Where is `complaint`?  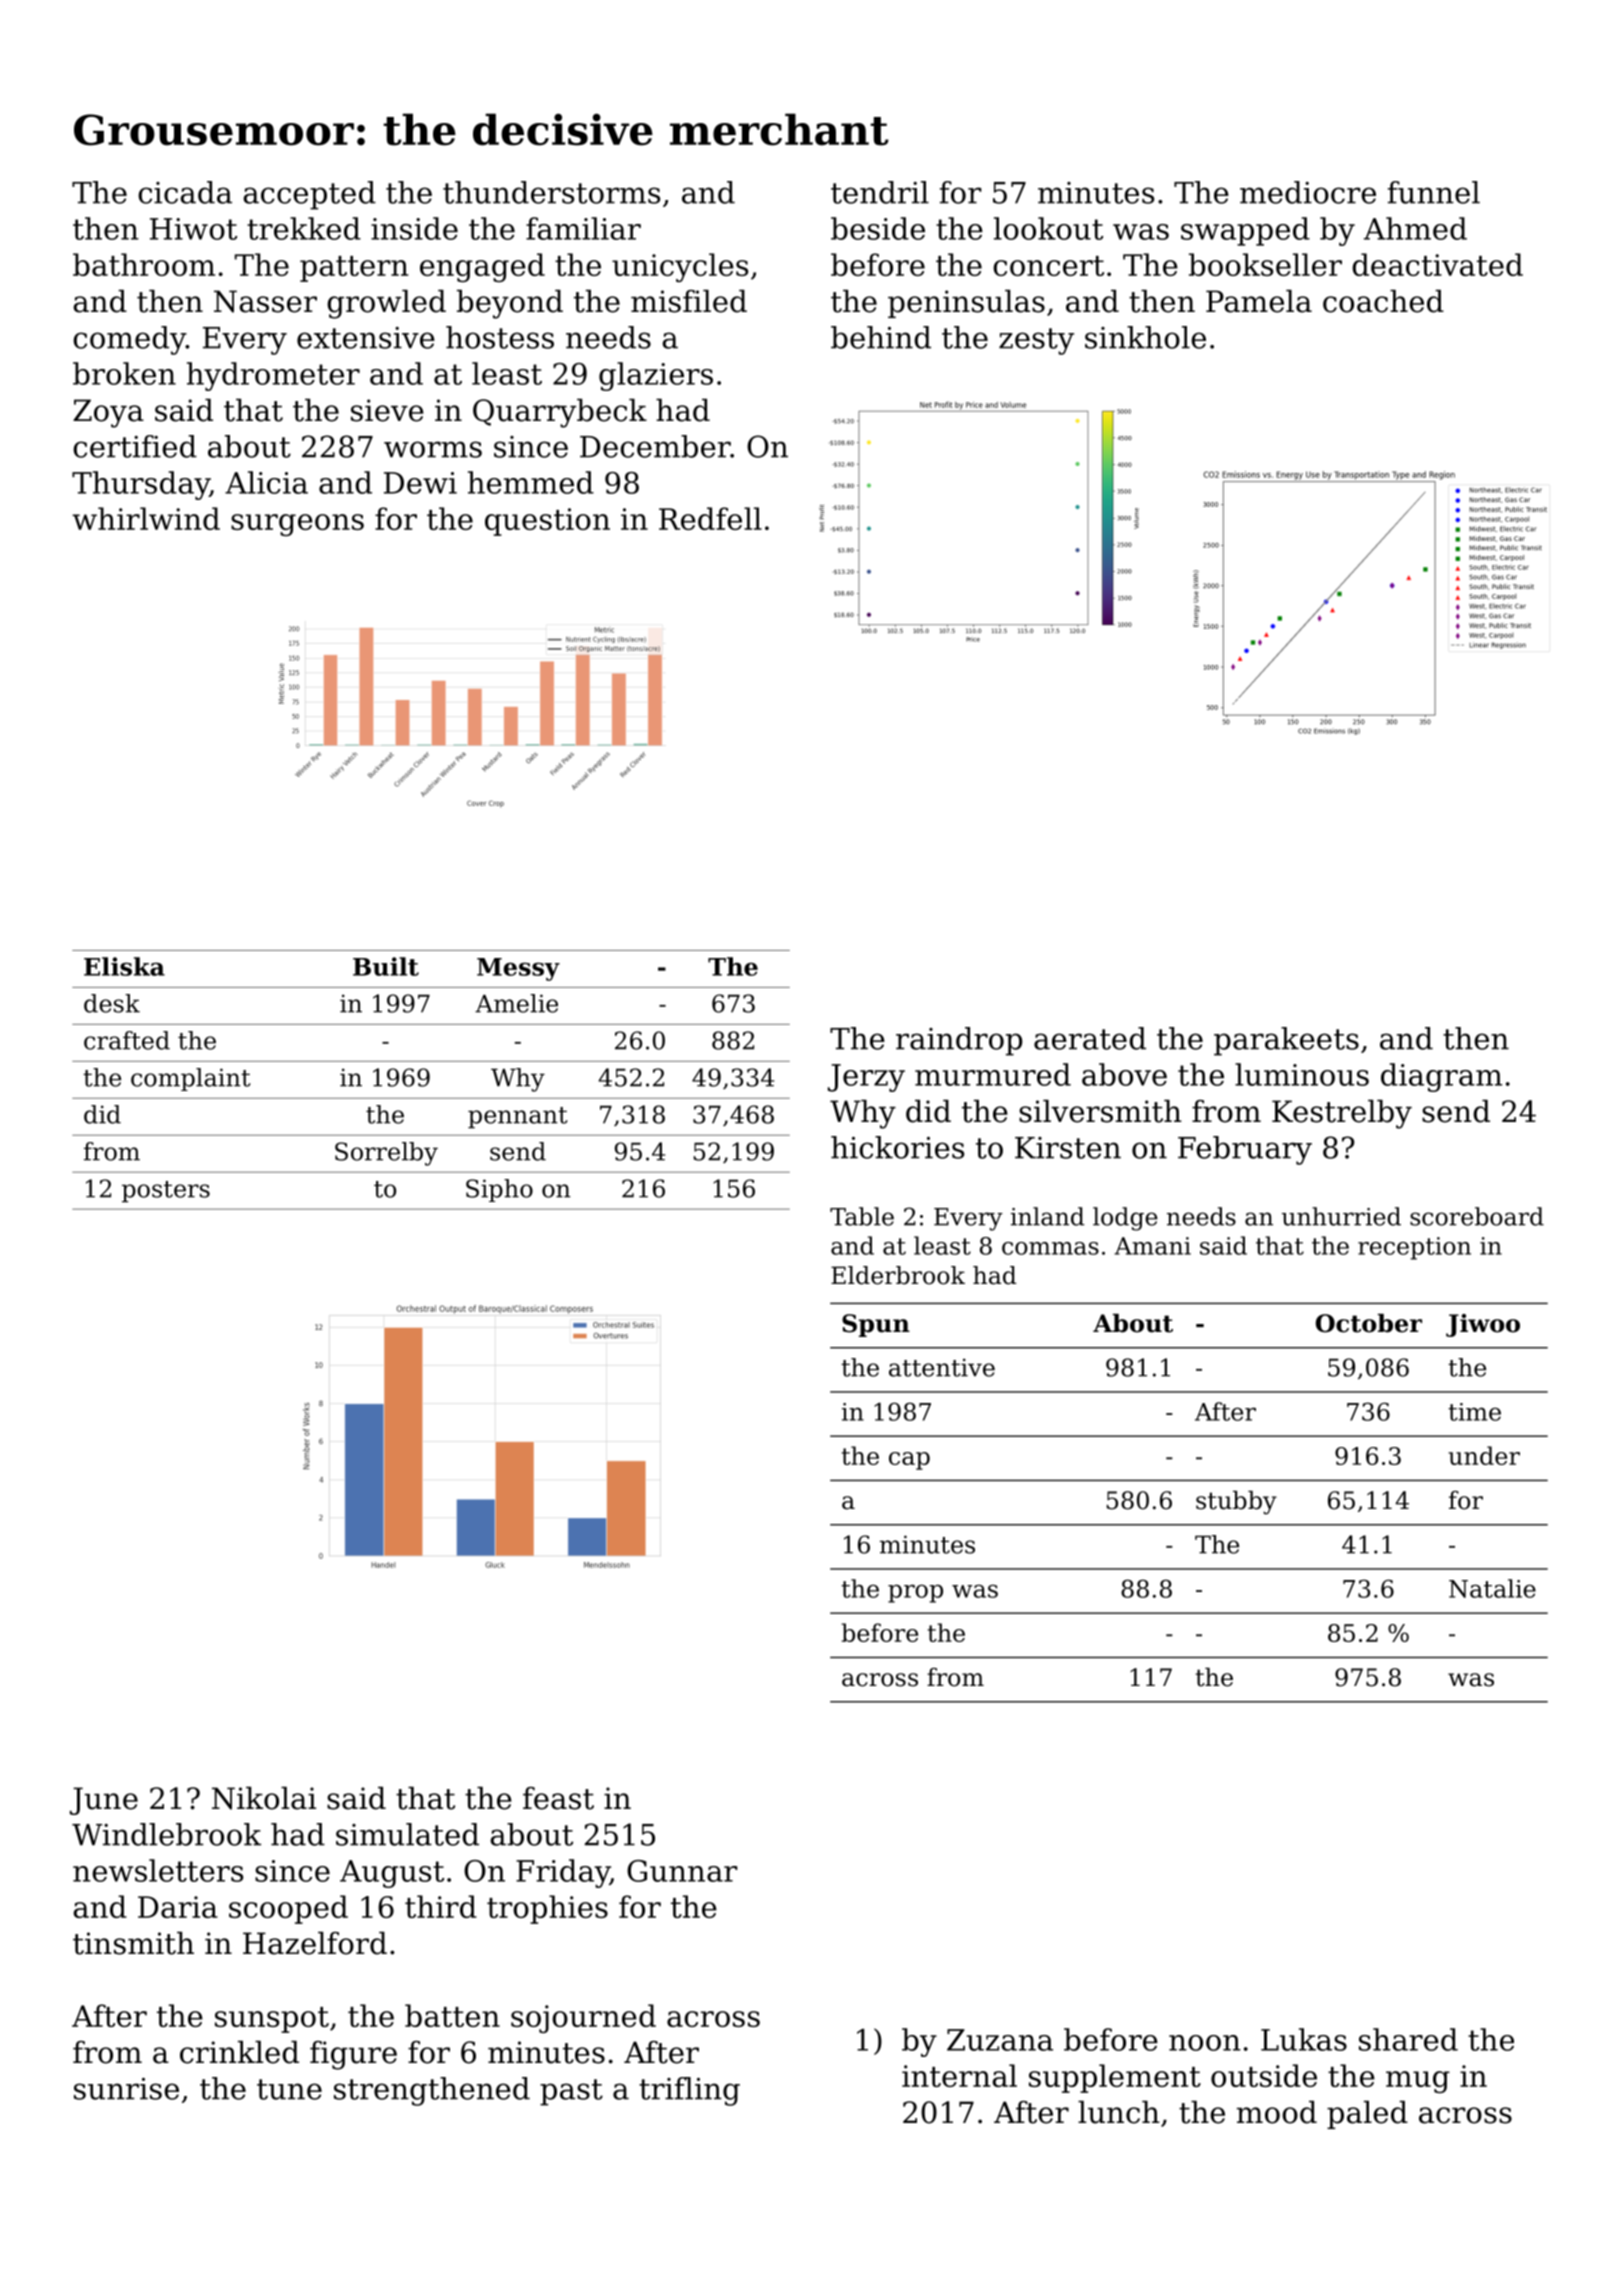 complaint is located at coordinates (191, 1079).
